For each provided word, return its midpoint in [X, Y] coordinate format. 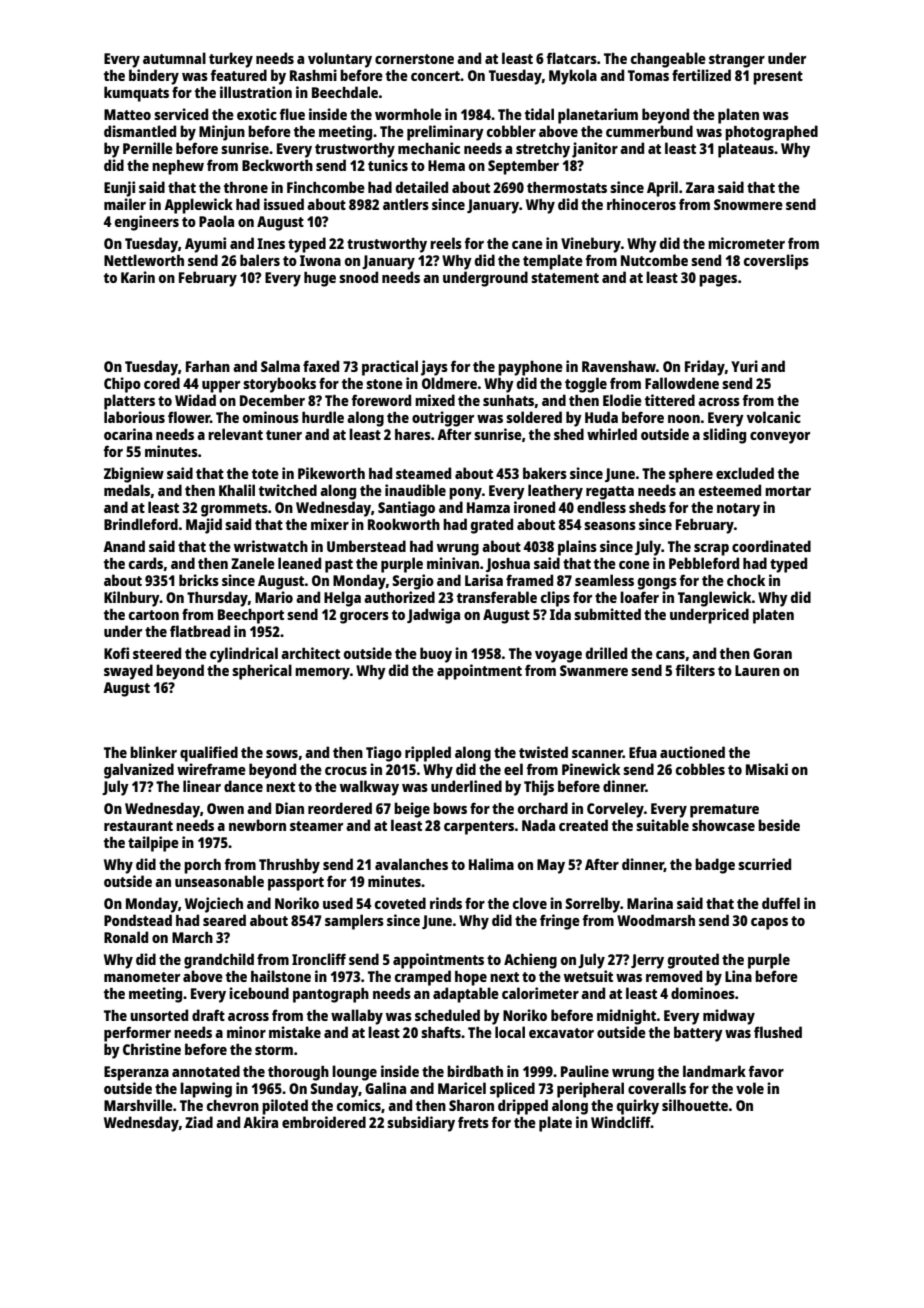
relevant [235, 434]
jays [434, 368]
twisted [543, 752]
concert [435, 76]
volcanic [774, 417]
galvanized [139, 771]
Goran [772, 653]
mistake [295, 1032]
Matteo [127, 114]
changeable [668, 60]
